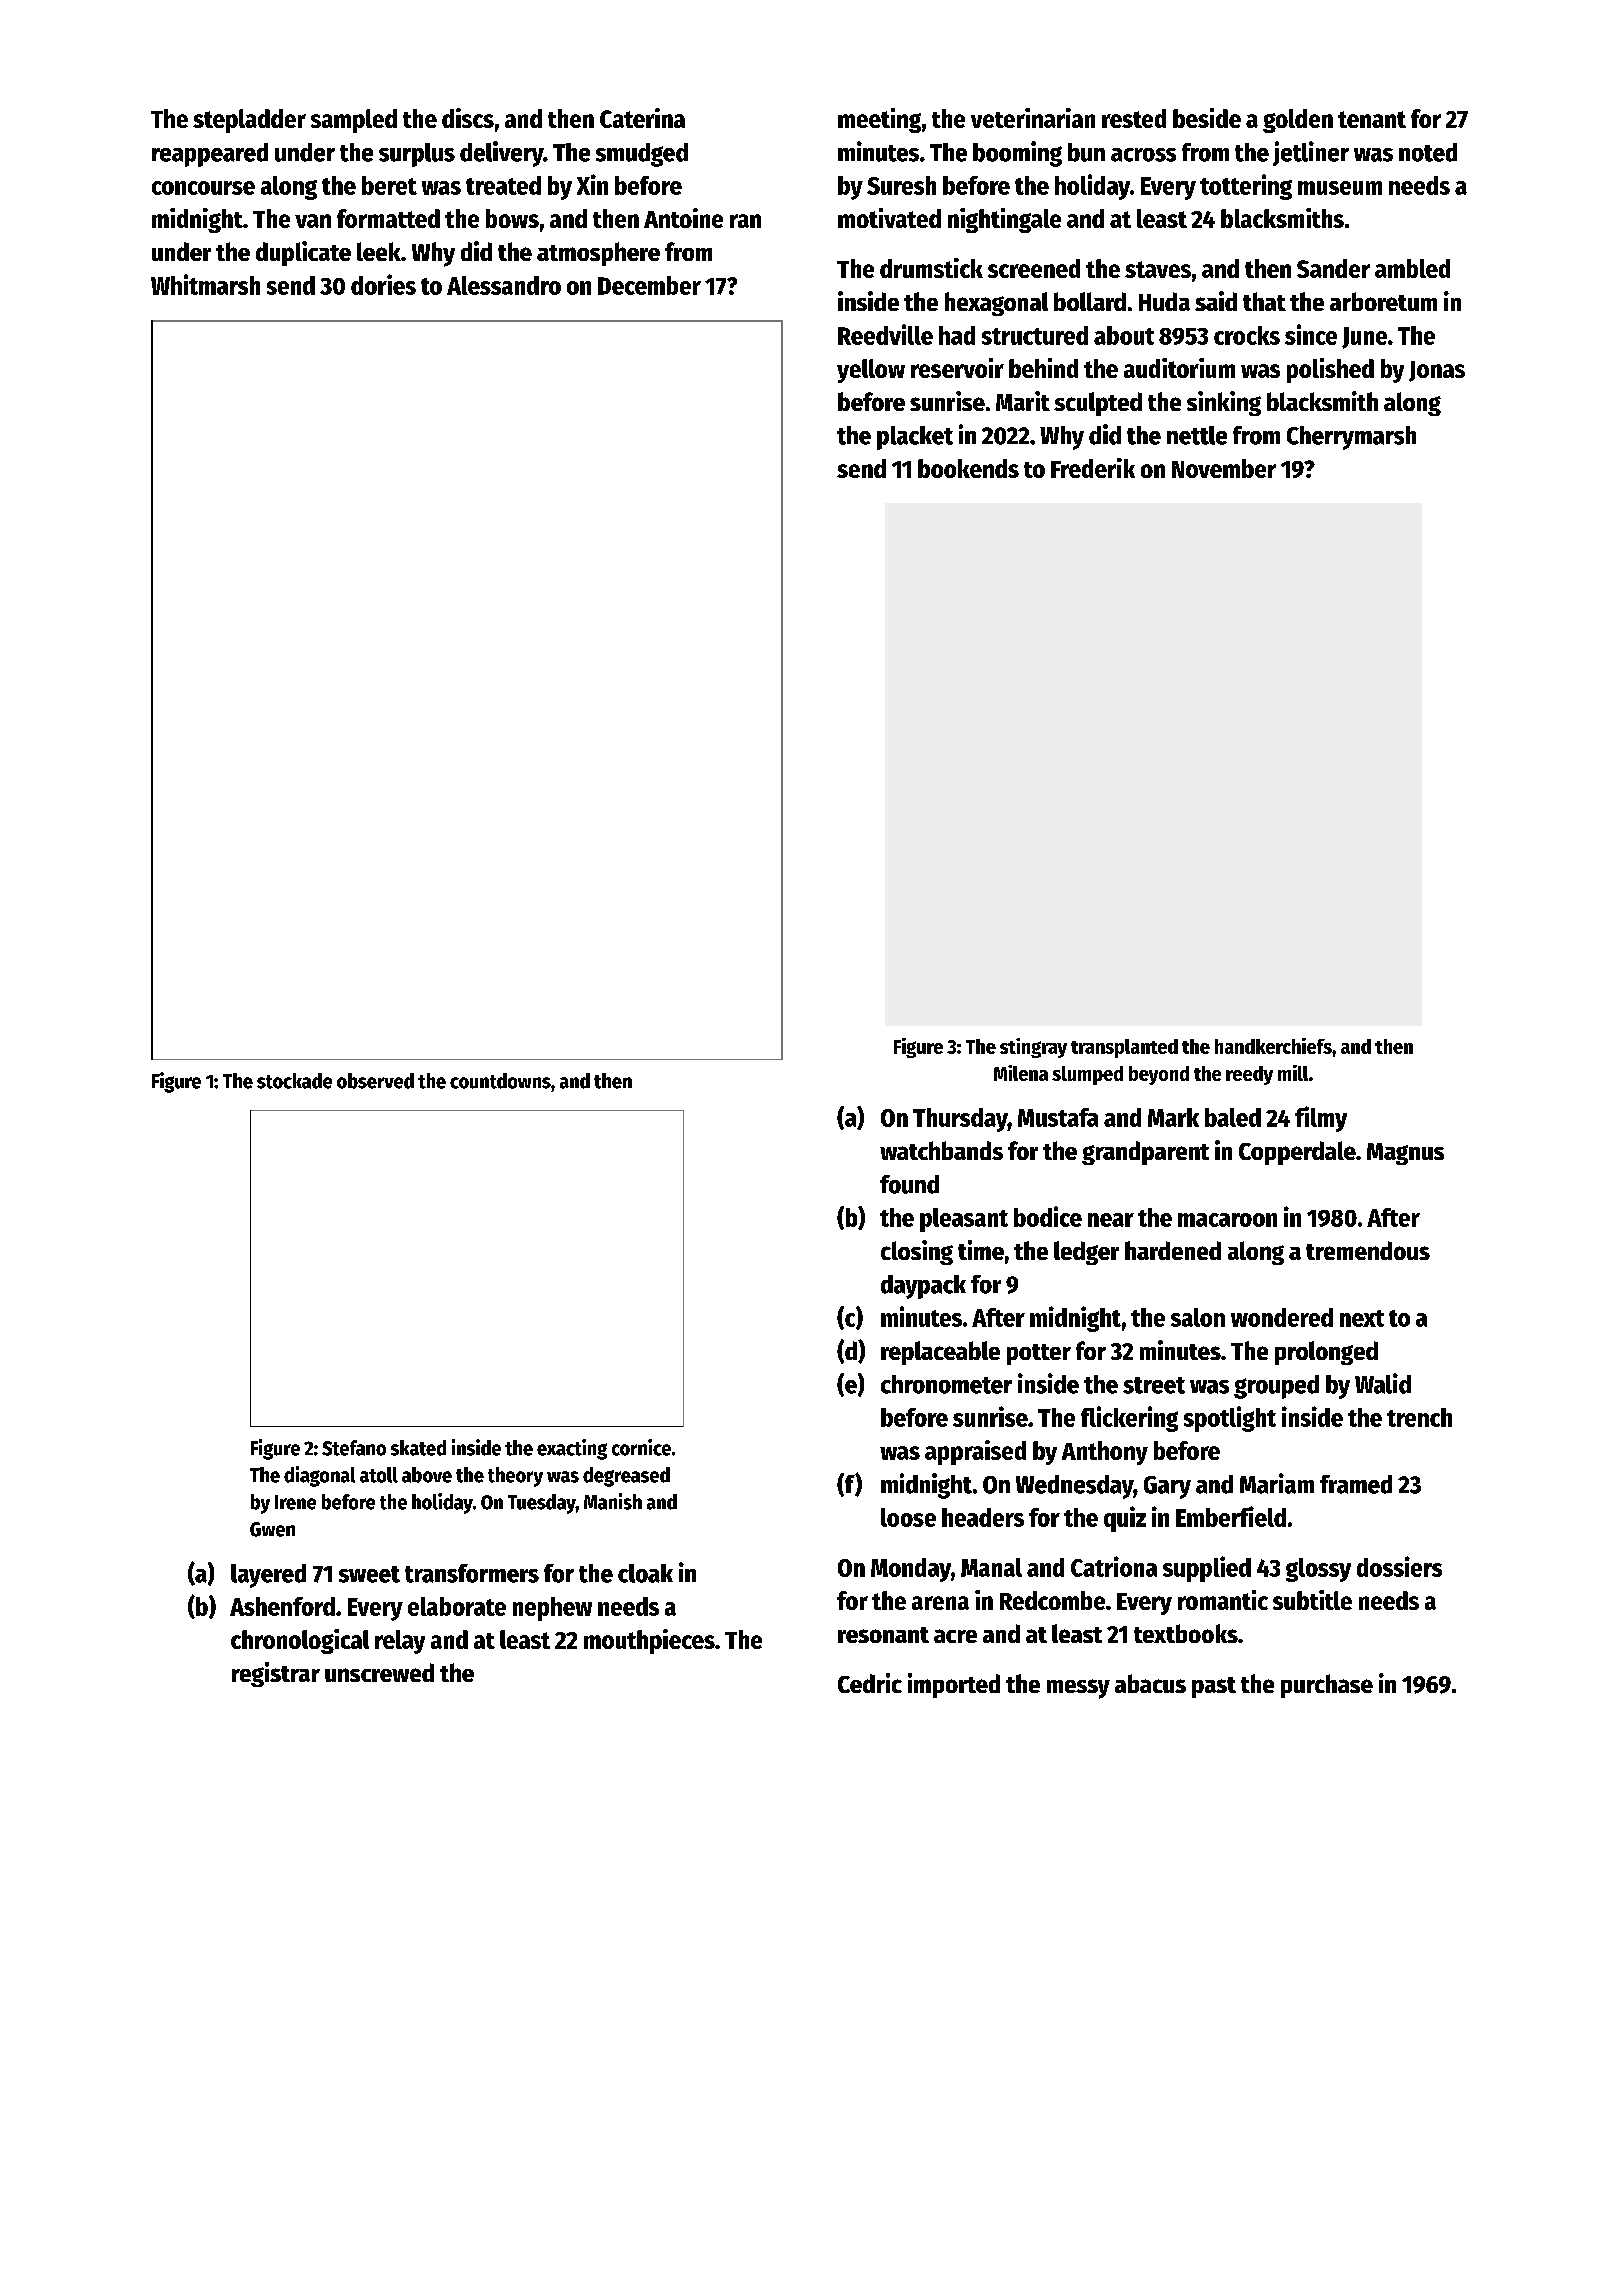 The height and width of the document is (2292, 1620). I want to click on observed, so click(375, 1081).
